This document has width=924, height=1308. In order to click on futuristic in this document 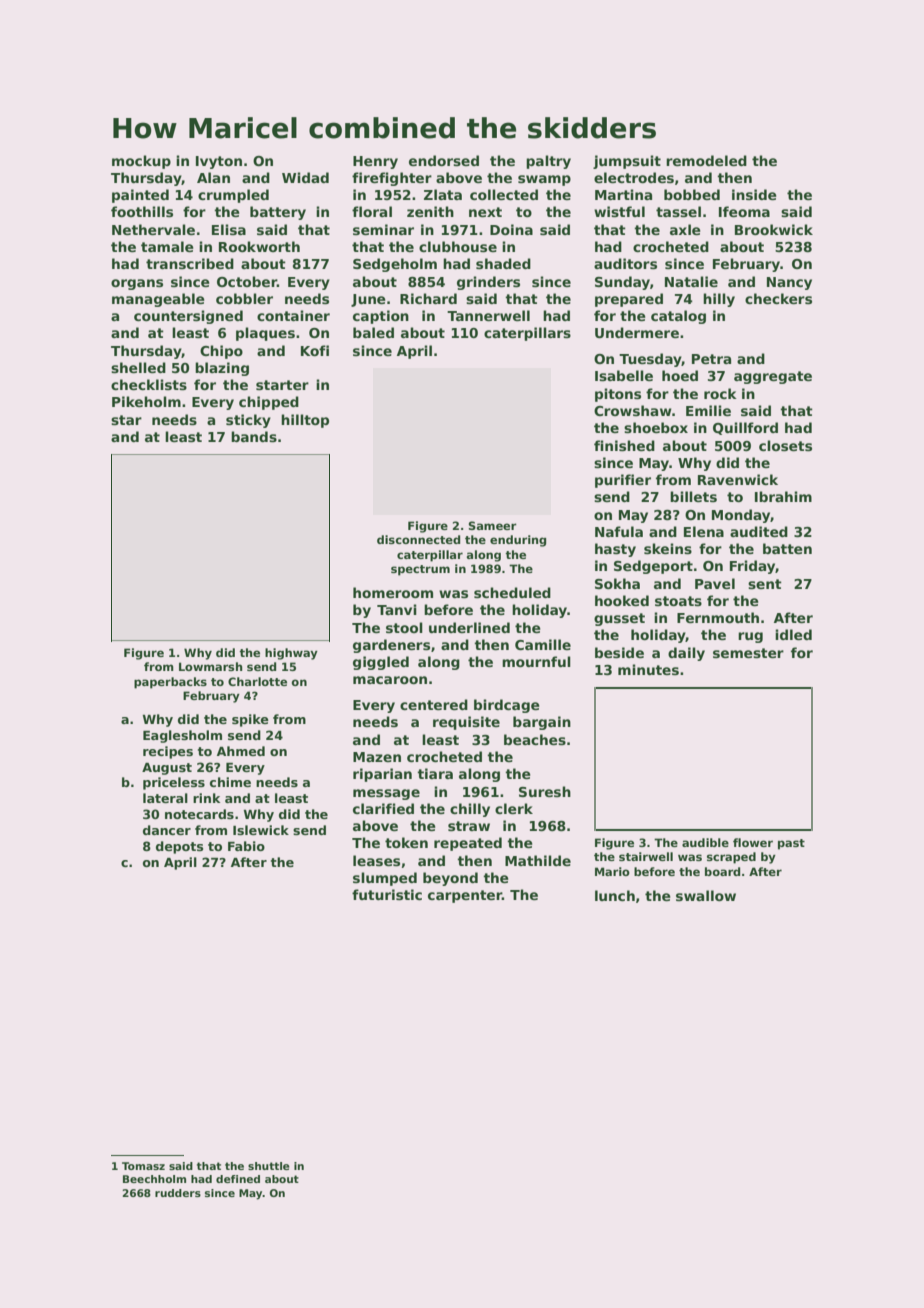, I will do `click(387, 894)`.
